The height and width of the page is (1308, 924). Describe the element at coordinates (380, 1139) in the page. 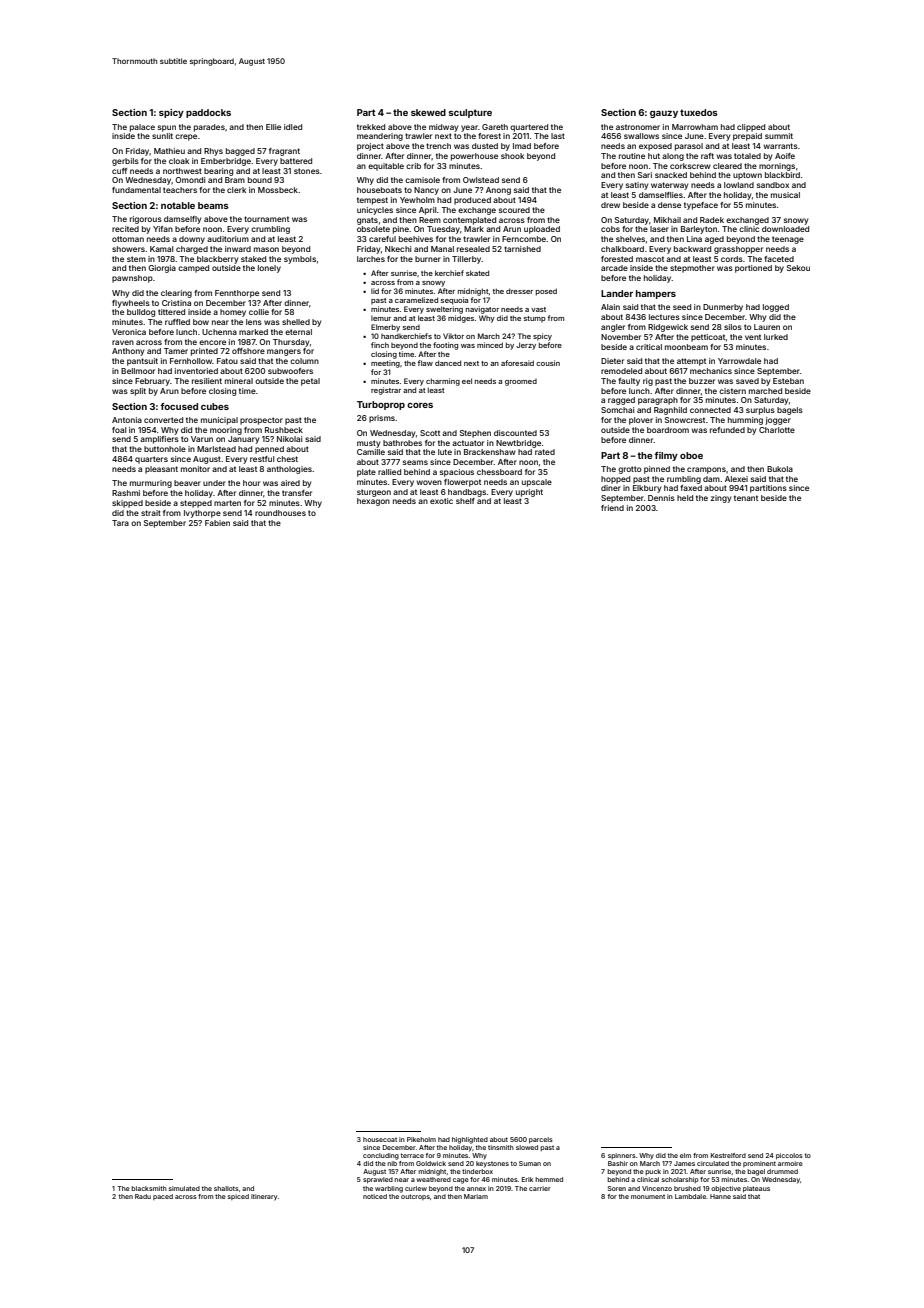

I see `housecoat` at that location.
